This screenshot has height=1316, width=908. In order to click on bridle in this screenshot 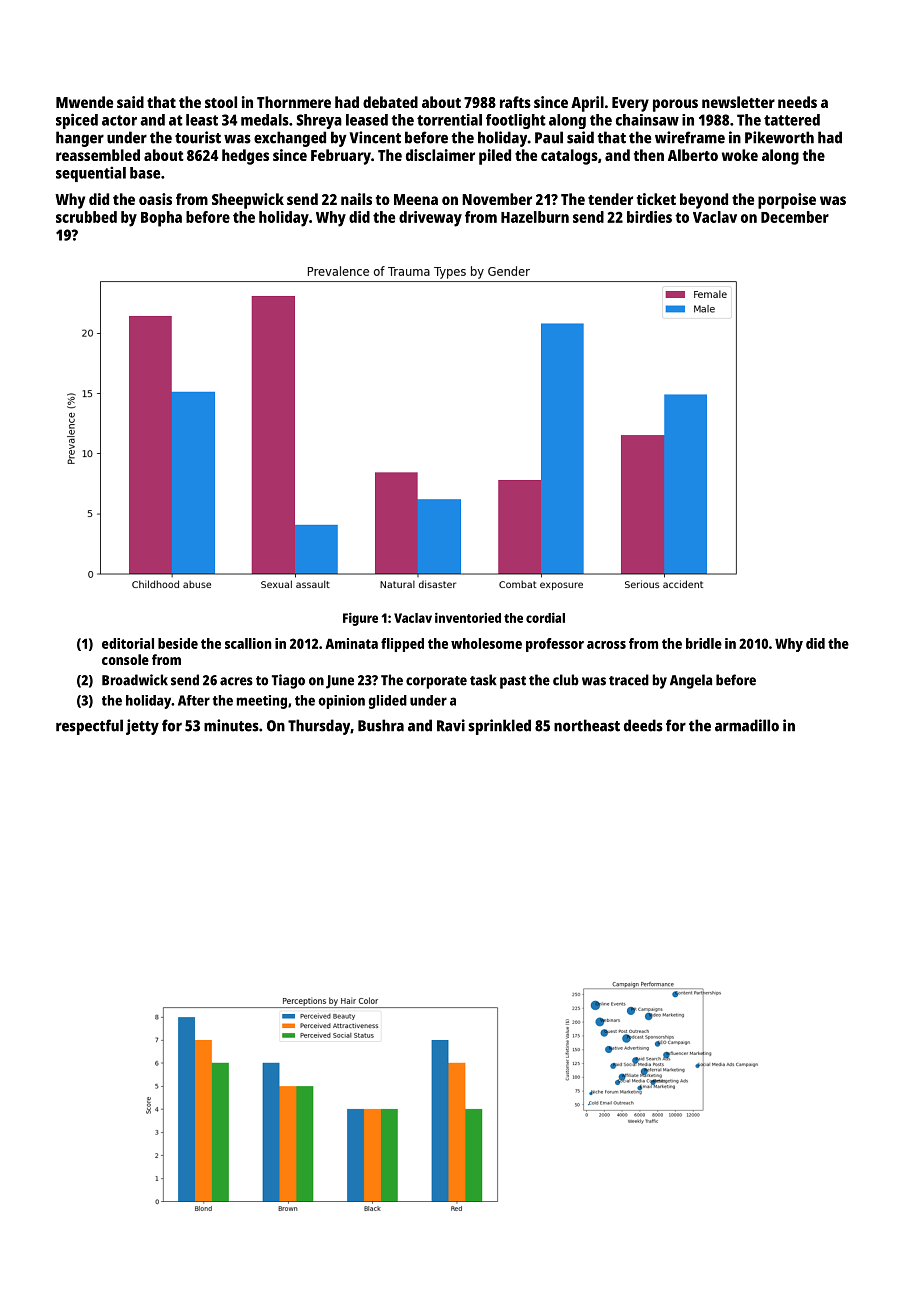, I will do `click(704, 643)`.
